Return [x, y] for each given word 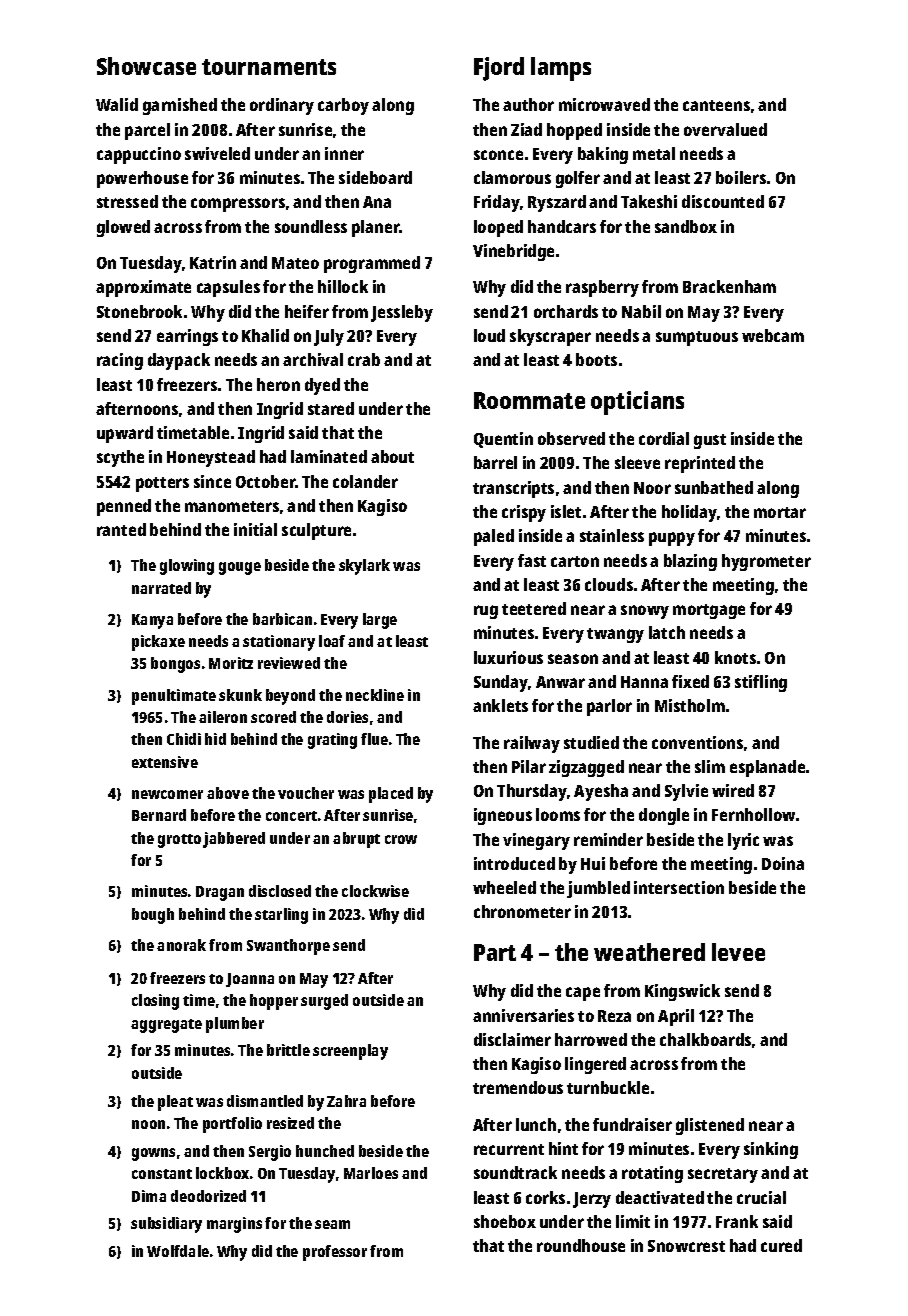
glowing [187, 567]
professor [335, 1253]
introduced [514, 863]
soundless [311, 226]
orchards [566, 311]
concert [291, 816]
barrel [495, 462]
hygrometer [766, 562]
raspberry [602, 288]
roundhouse [581, 1245]
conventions [697, 742]
